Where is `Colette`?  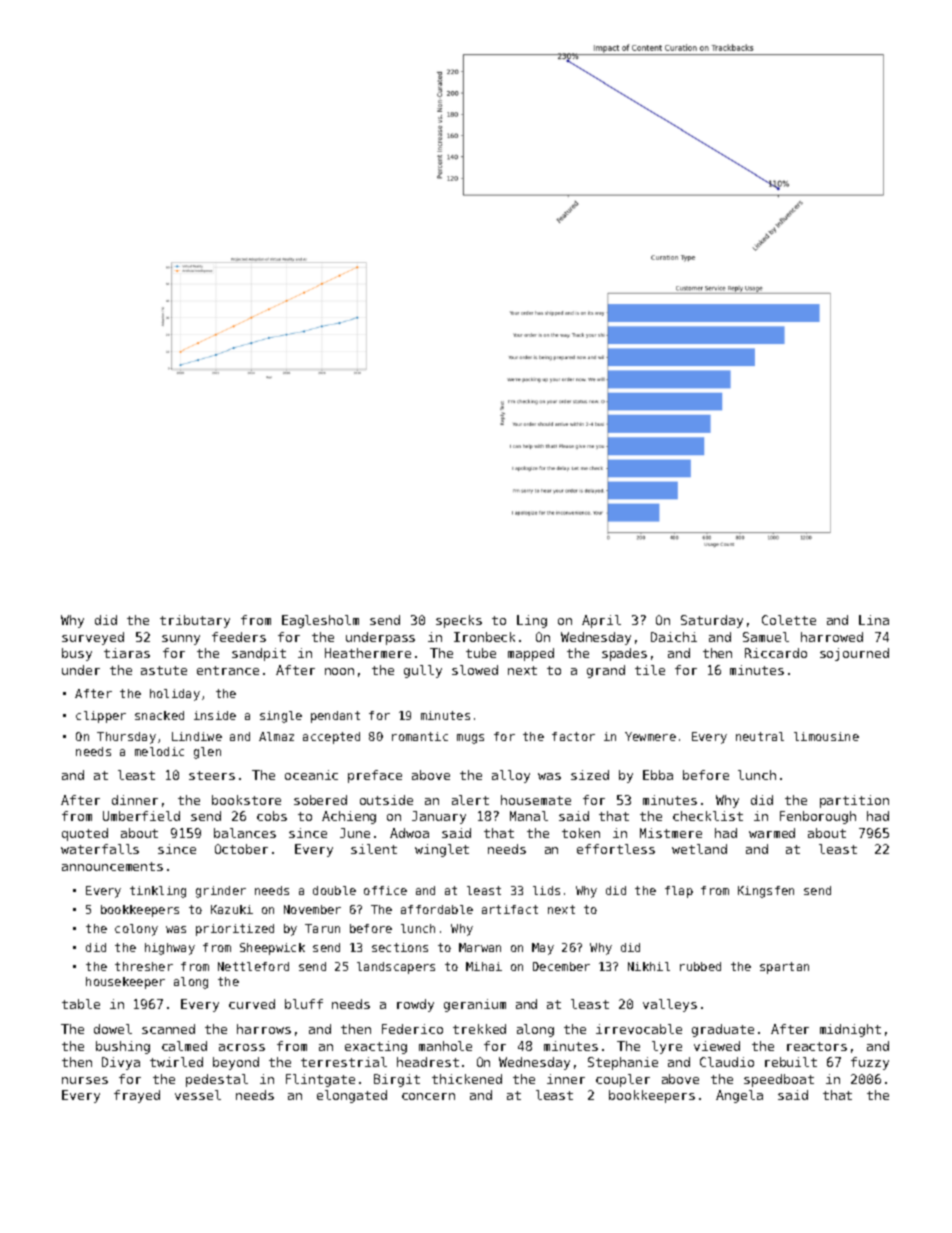 Colette is located at coordinates (789, 620).
